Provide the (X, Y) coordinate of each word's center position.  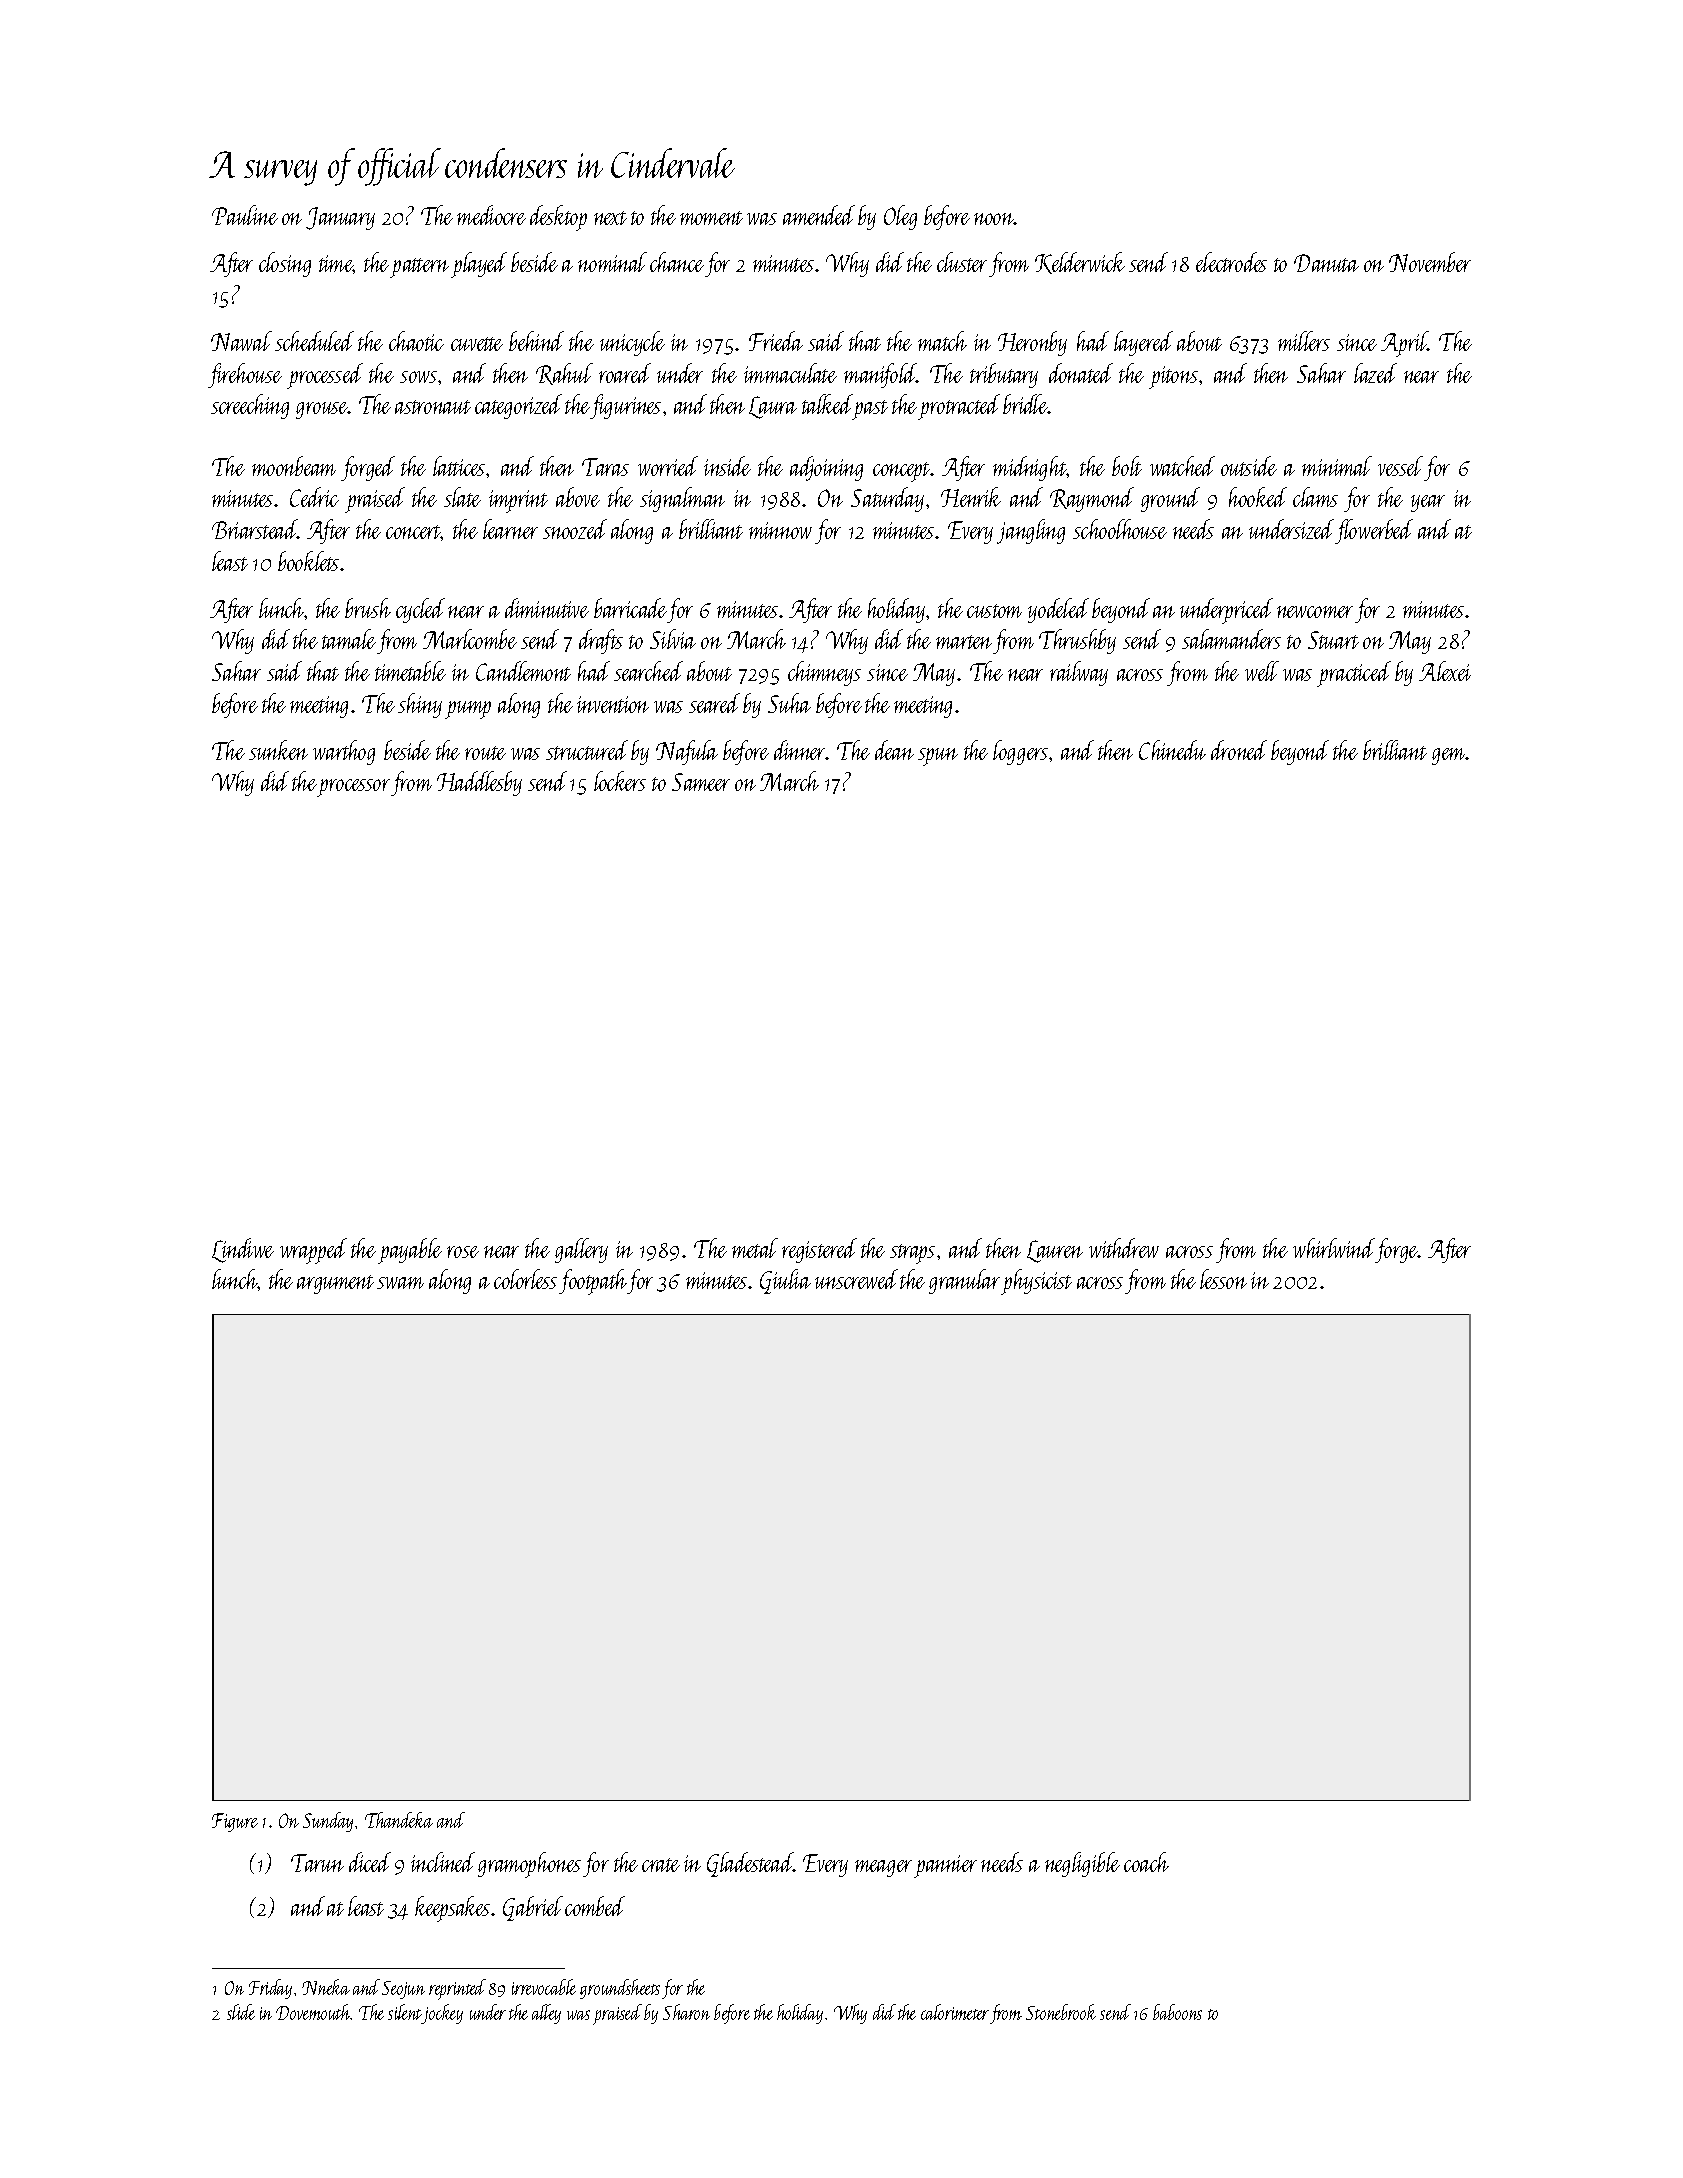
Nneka (326, 1987)
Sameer (701, 782)
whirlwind (1334, 1248)
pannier (945, 1866)
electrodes (1231, 262)
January (340, 218)
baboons (1177, 2012)
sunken (278, 750)
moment (711, 218)
